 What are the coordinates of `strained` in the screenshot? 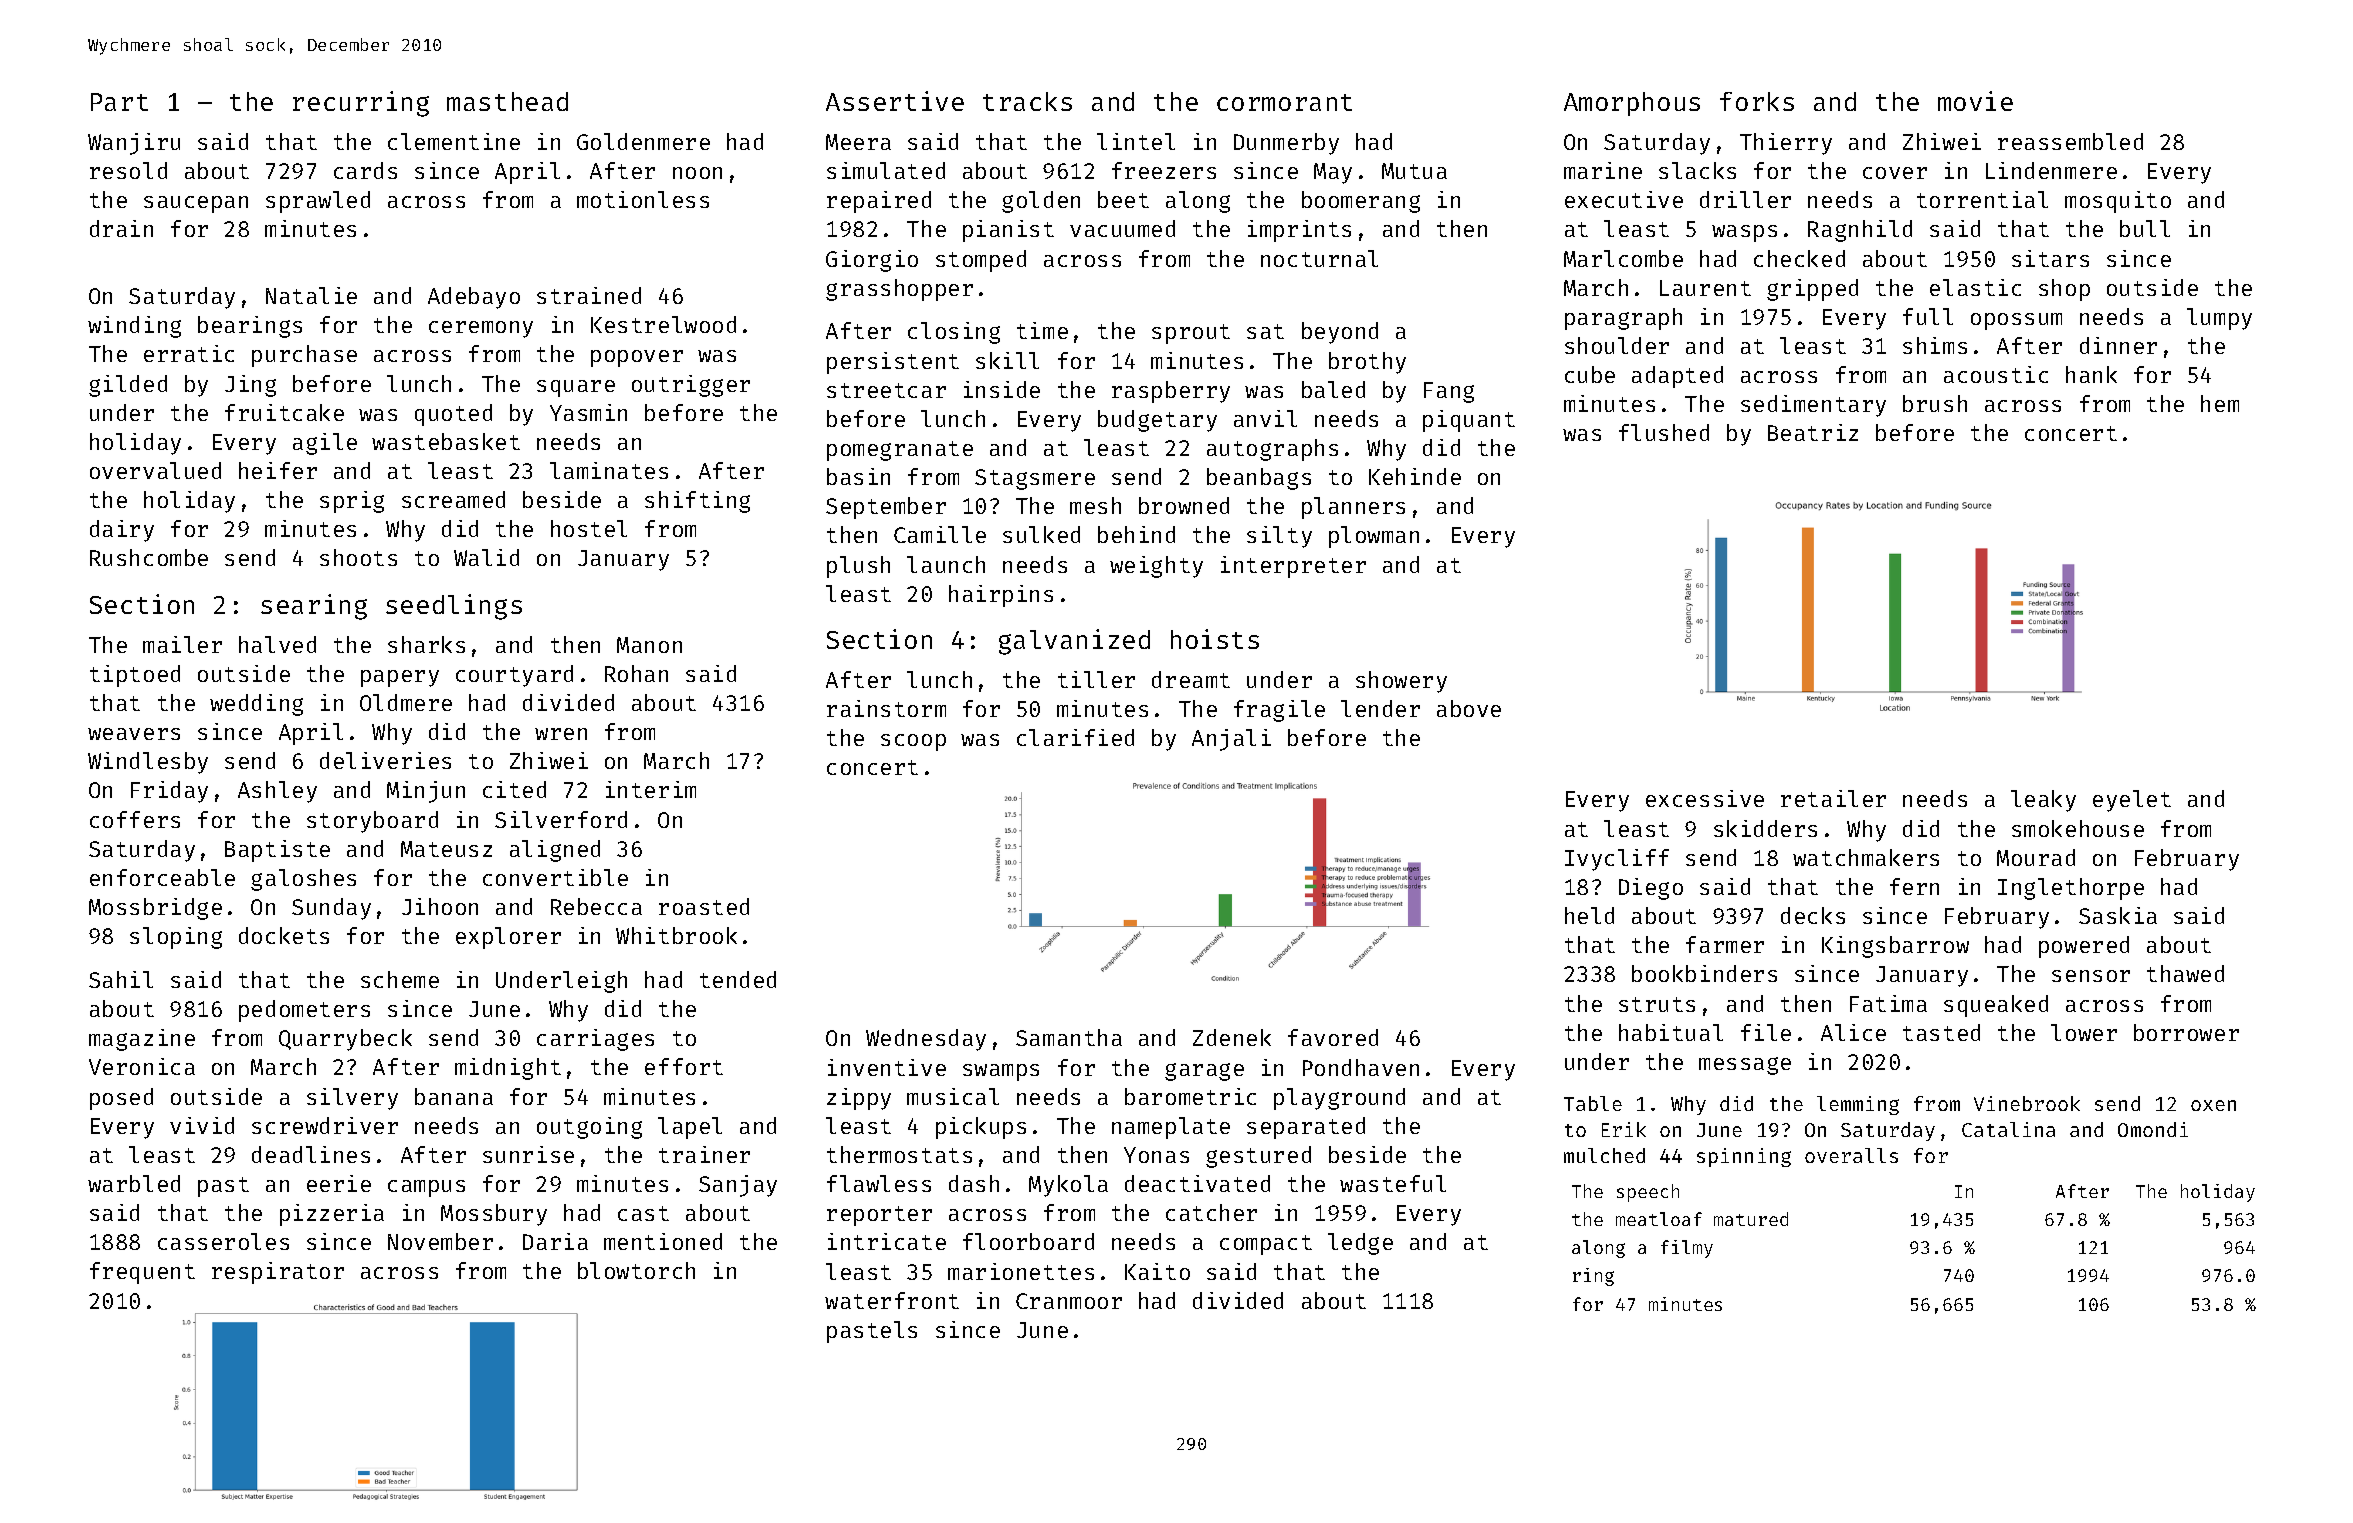 It's located at (589, 295).
